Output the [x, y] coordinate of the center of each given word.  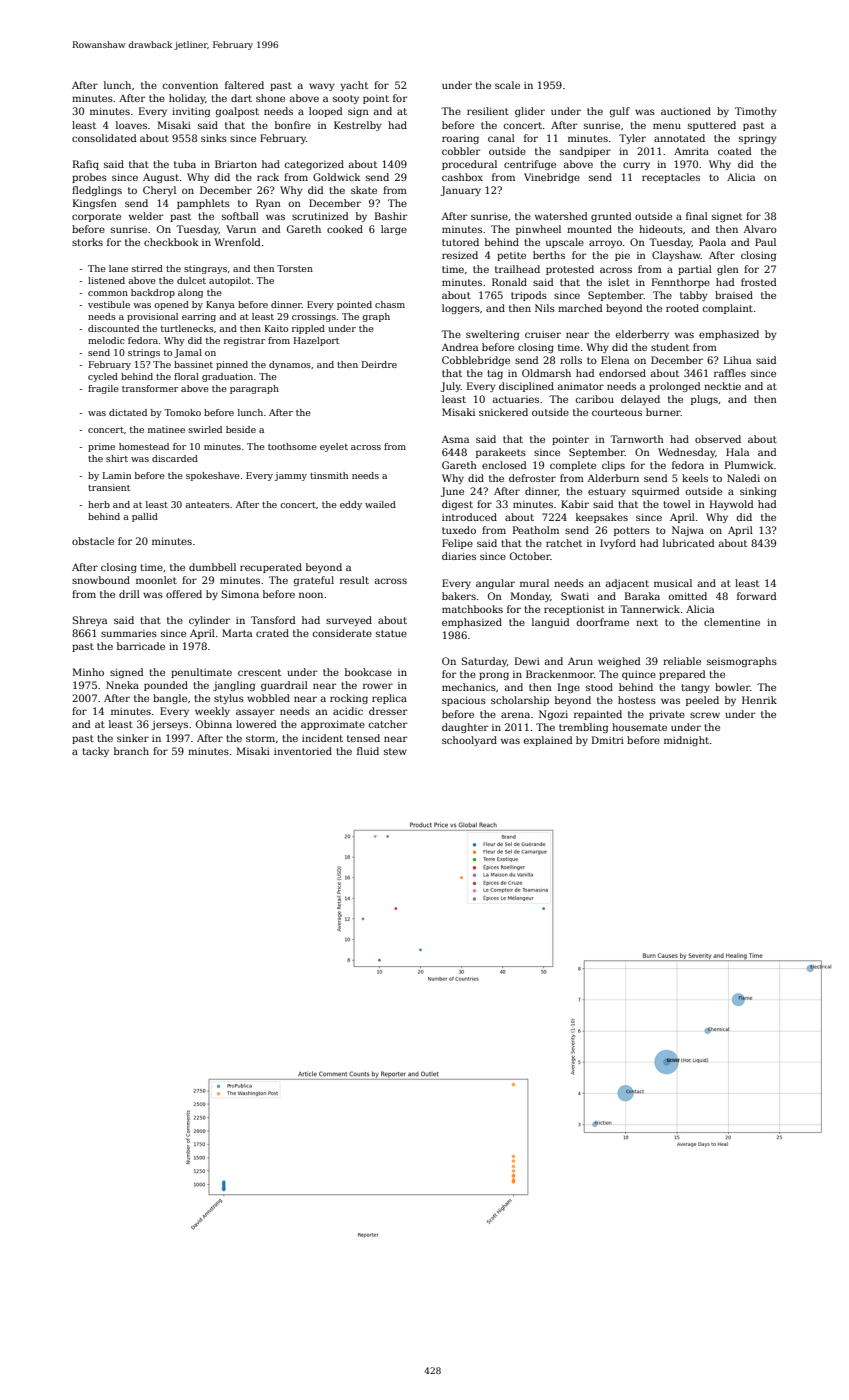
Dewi [527, 661]
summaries [129, 633]
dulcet [191, 280]
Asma [455, 439]
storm [260, 738]
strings [144, 353]
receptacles [671, 178]
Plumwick [749, 465]
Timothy [756, 112]
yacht [354, 86]
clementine [732, 622]
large [394, 230]
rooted [682, 308]
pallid [145, 517]
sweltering [492, 335]
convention [190, 85]
